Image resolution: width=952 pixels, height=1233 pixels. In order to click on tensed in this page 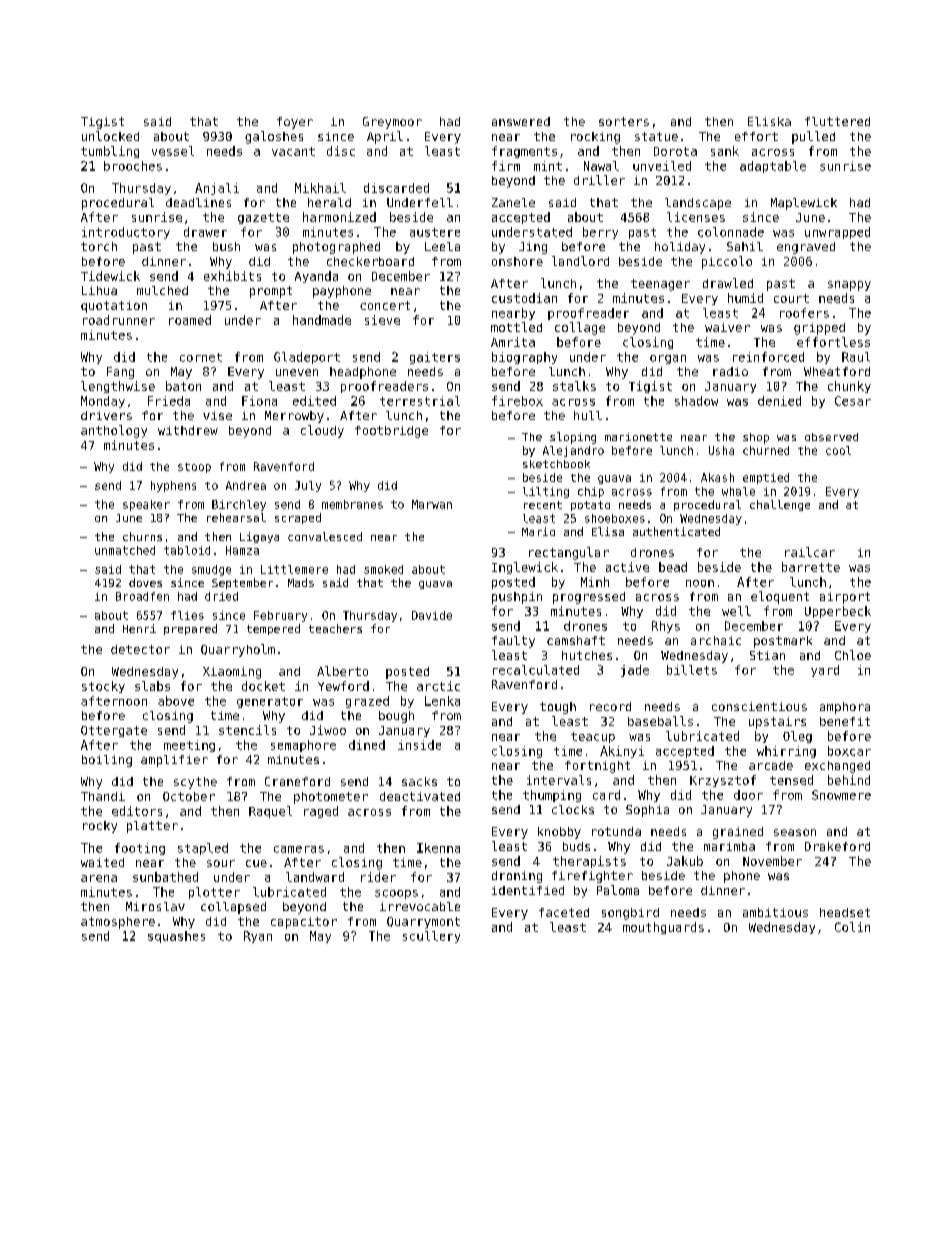, I will do `click(791, 780)`.
